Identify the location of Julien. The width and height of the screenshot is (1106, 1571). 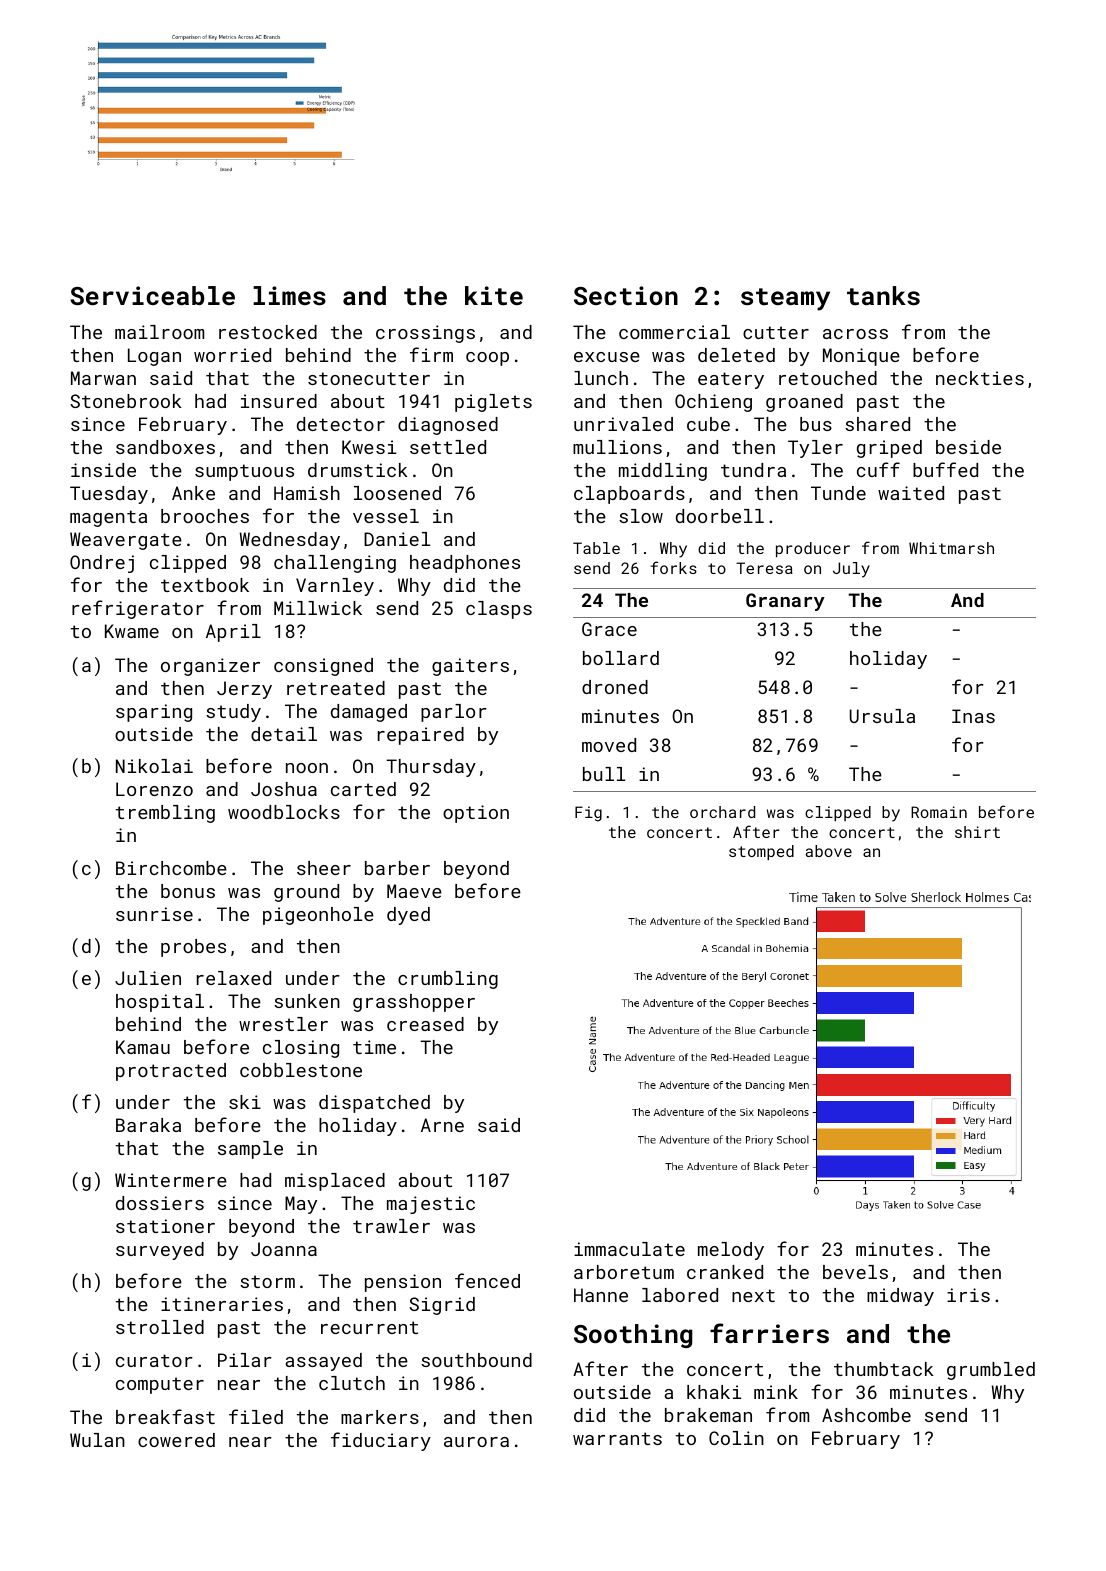
(148, 978).
